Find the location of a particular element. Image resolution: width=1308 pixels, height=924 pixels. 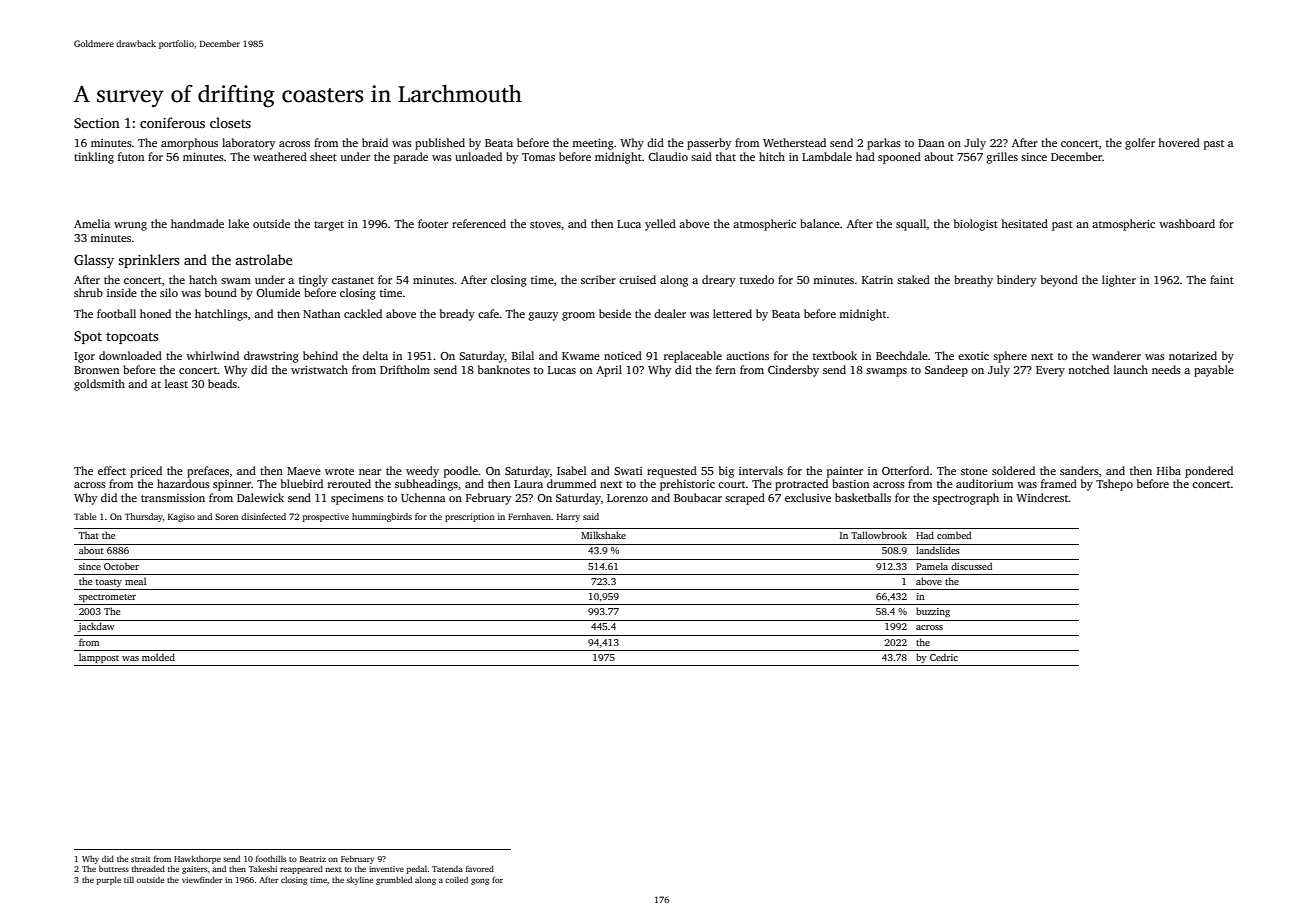

favored is located at coordinates (480, 868).
